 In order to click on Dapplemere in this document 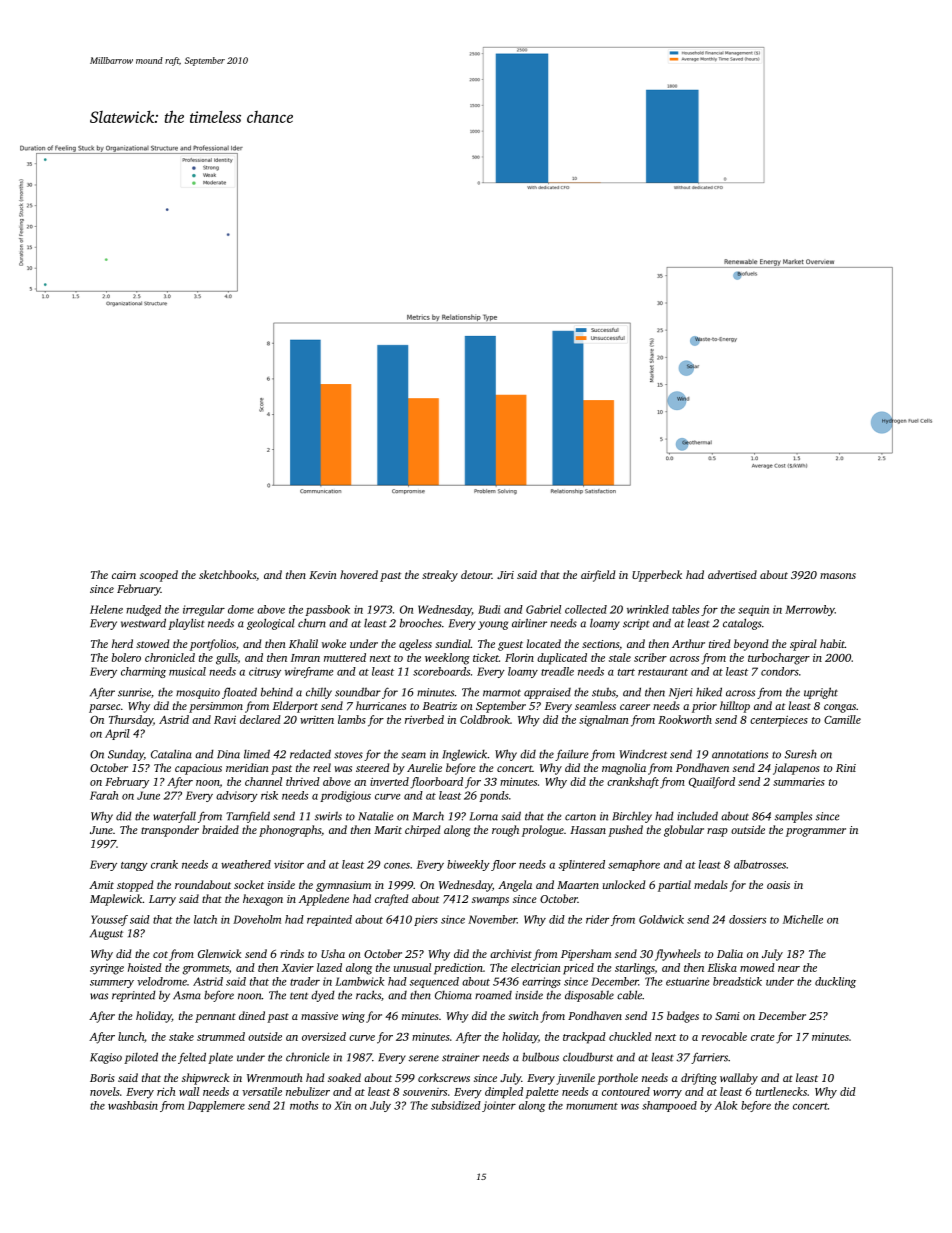, I will do `click(216, 1106)`.
